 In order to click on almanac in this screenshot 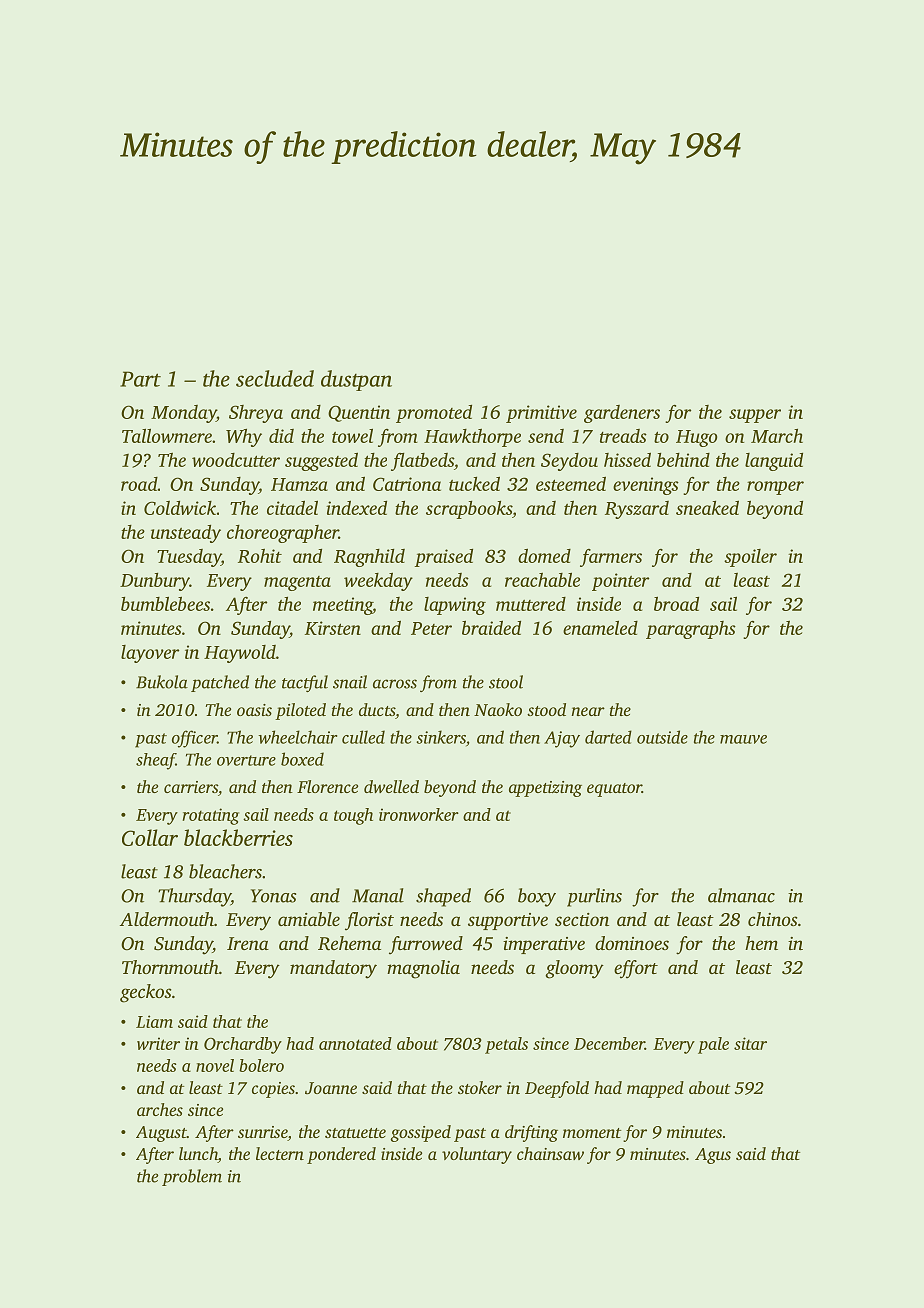, I will do `click(741, 895)`.
